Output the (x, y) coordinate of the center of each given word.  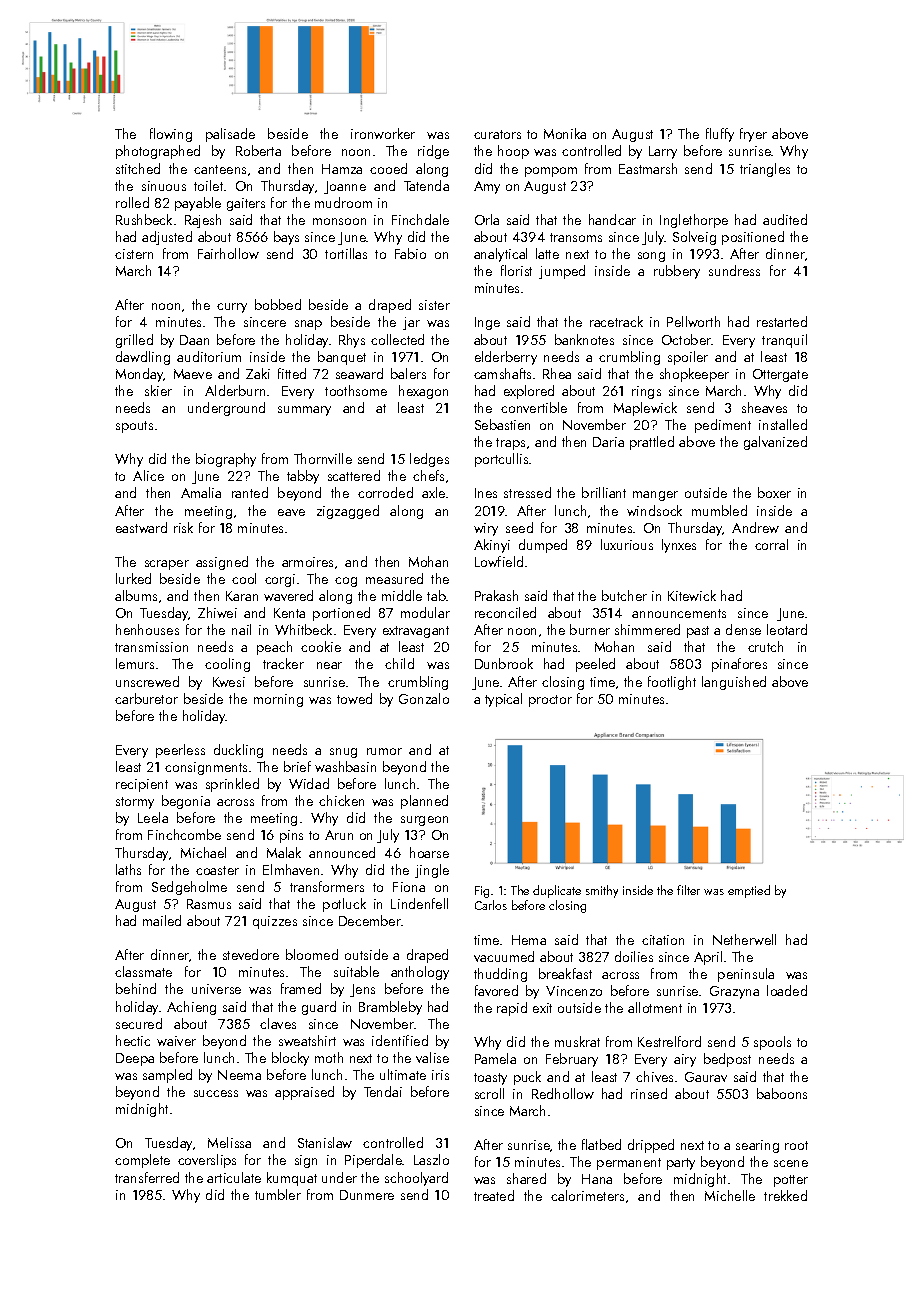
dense (743, 629)
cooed (388, 168)
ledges (429, 460)
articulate (234, 1177)
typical (503, 700)
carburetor (146, 698)
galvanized (775, 443)
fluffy (720, 135)
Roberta (258, 150)
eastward (141, 527)
